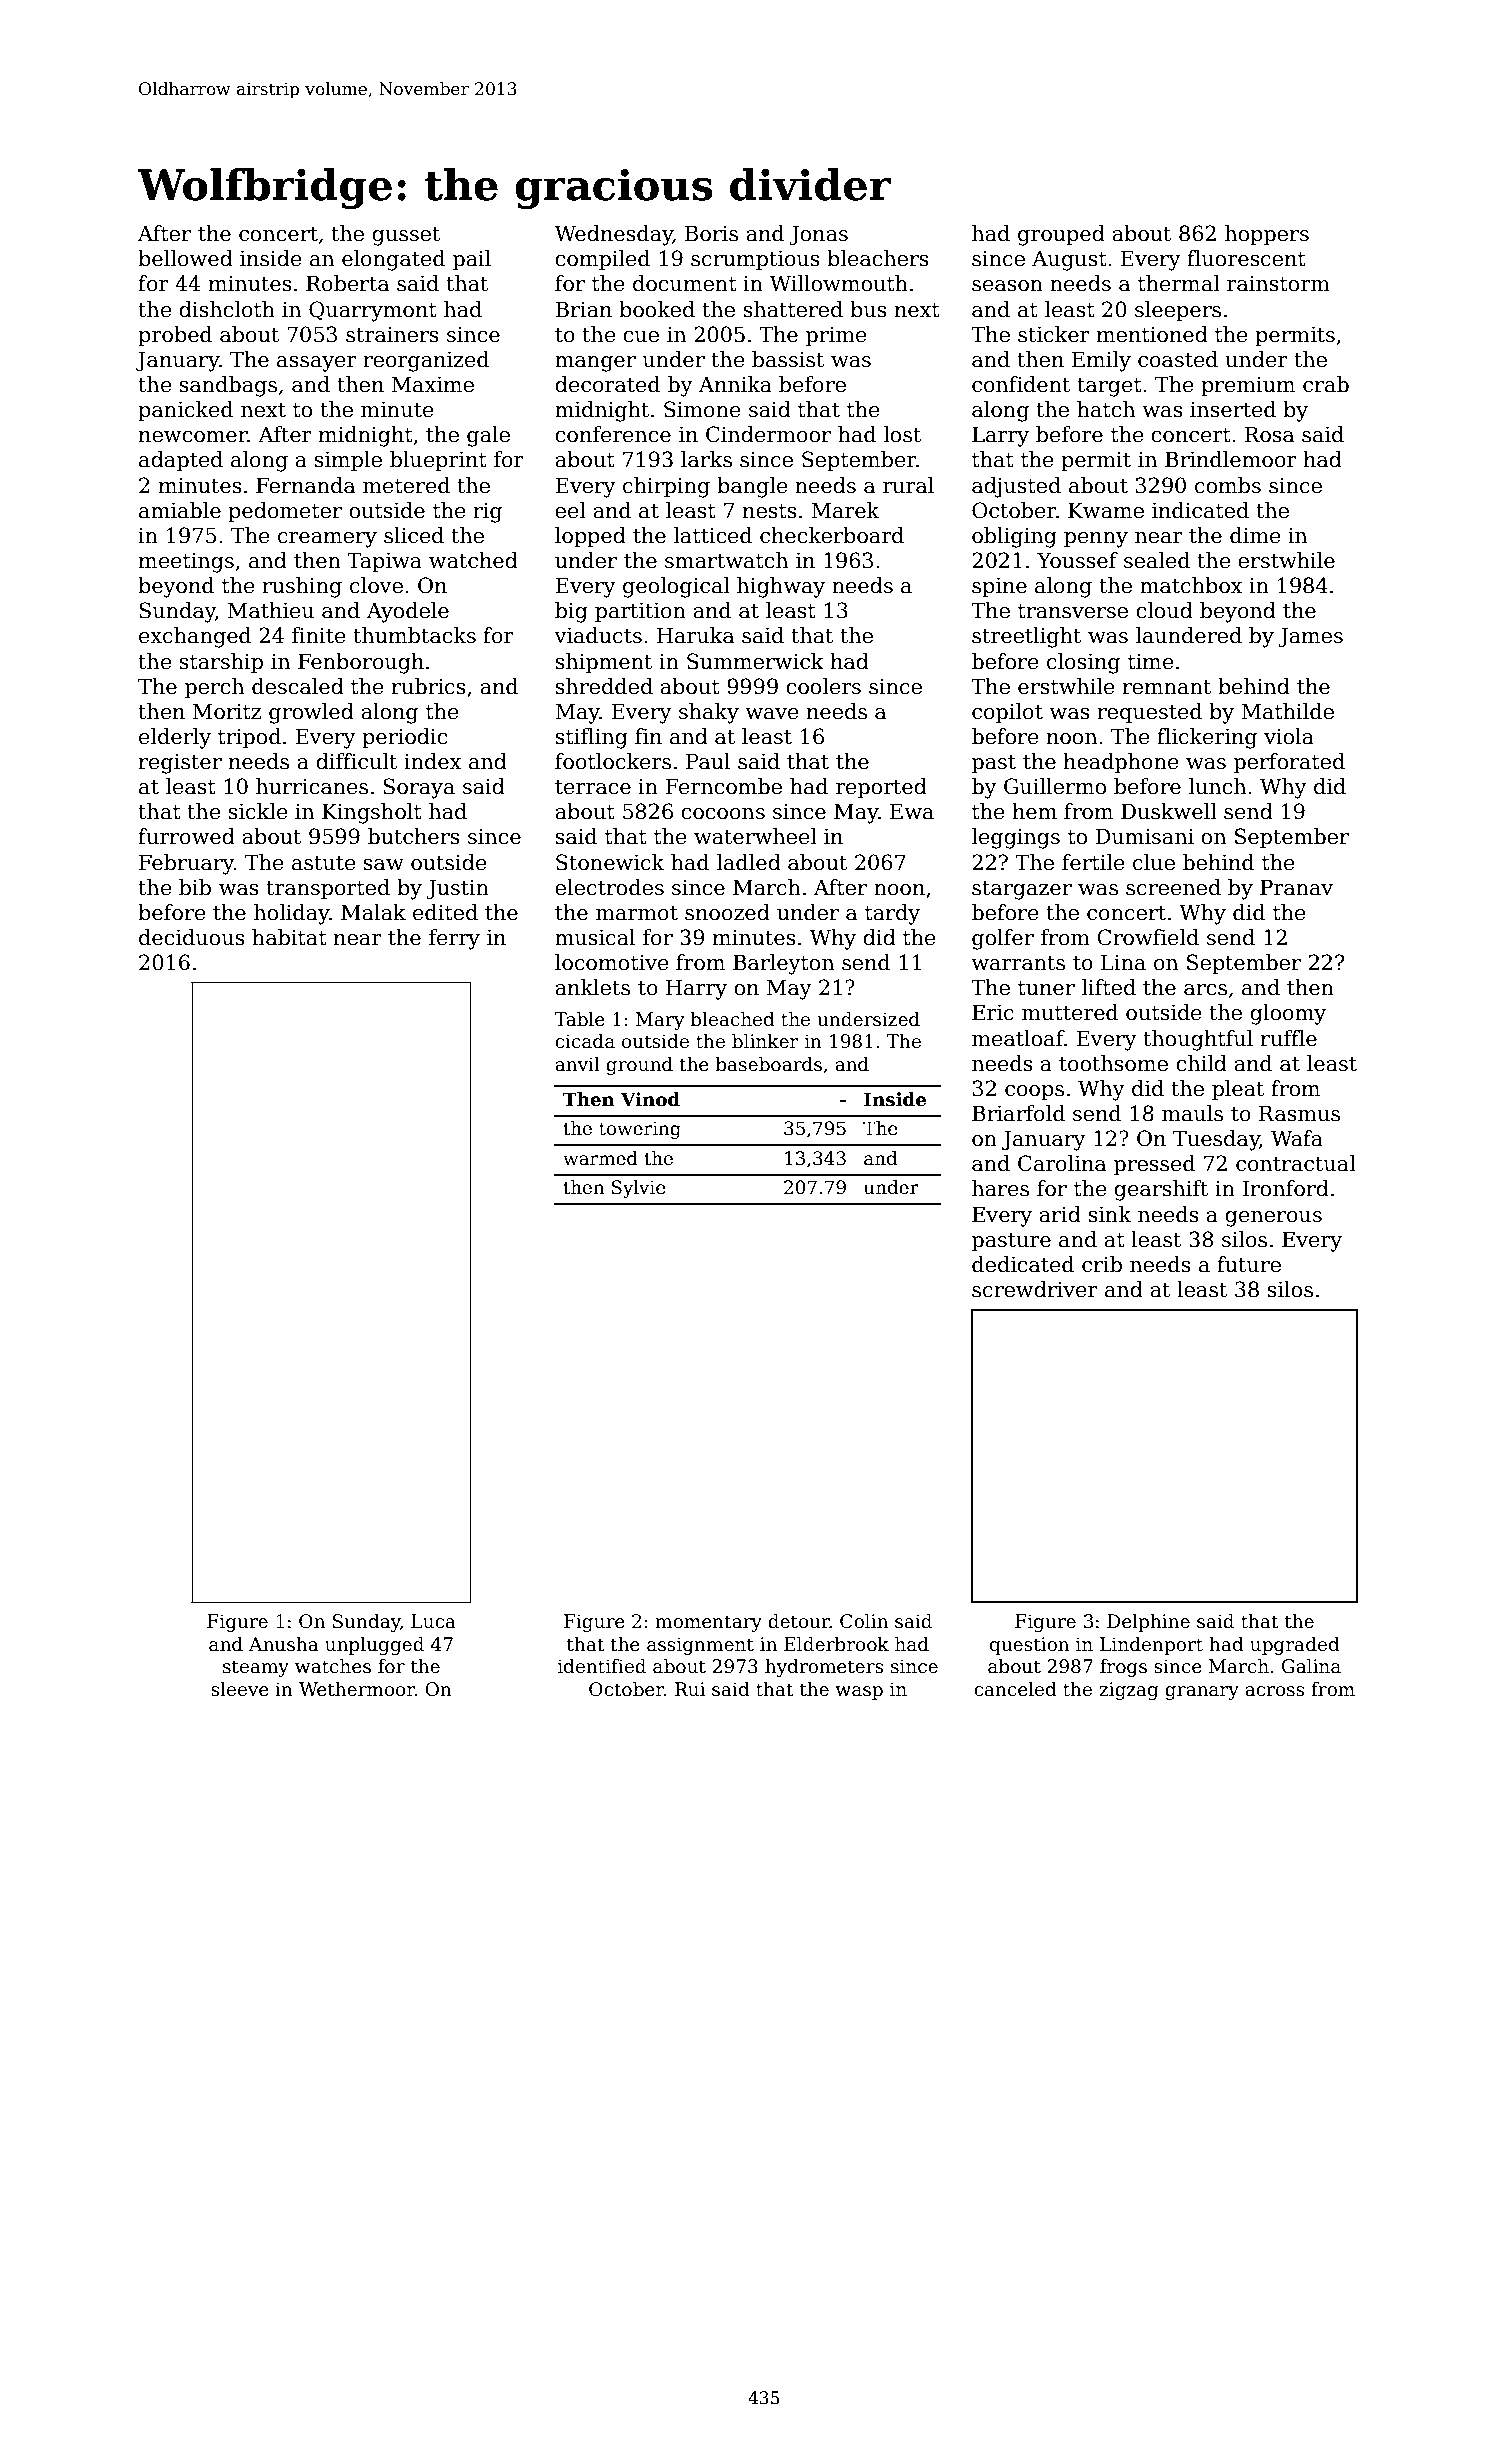 This page has height=2464, width=1496. I want to click on hoppers, so click(1267, 235).
